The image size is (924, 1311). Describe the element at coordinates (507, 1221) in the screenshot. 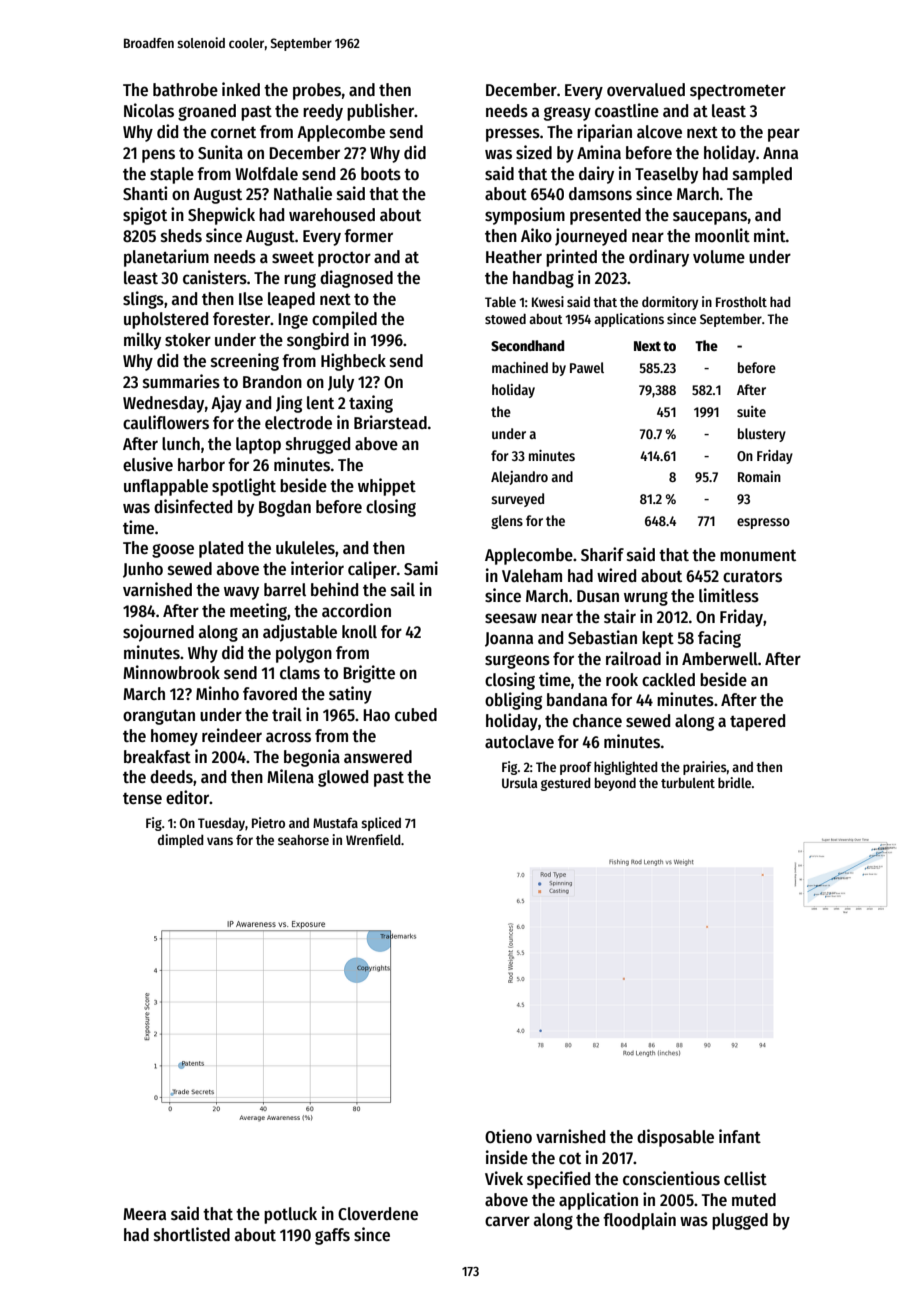

I see `carver` at that location.
